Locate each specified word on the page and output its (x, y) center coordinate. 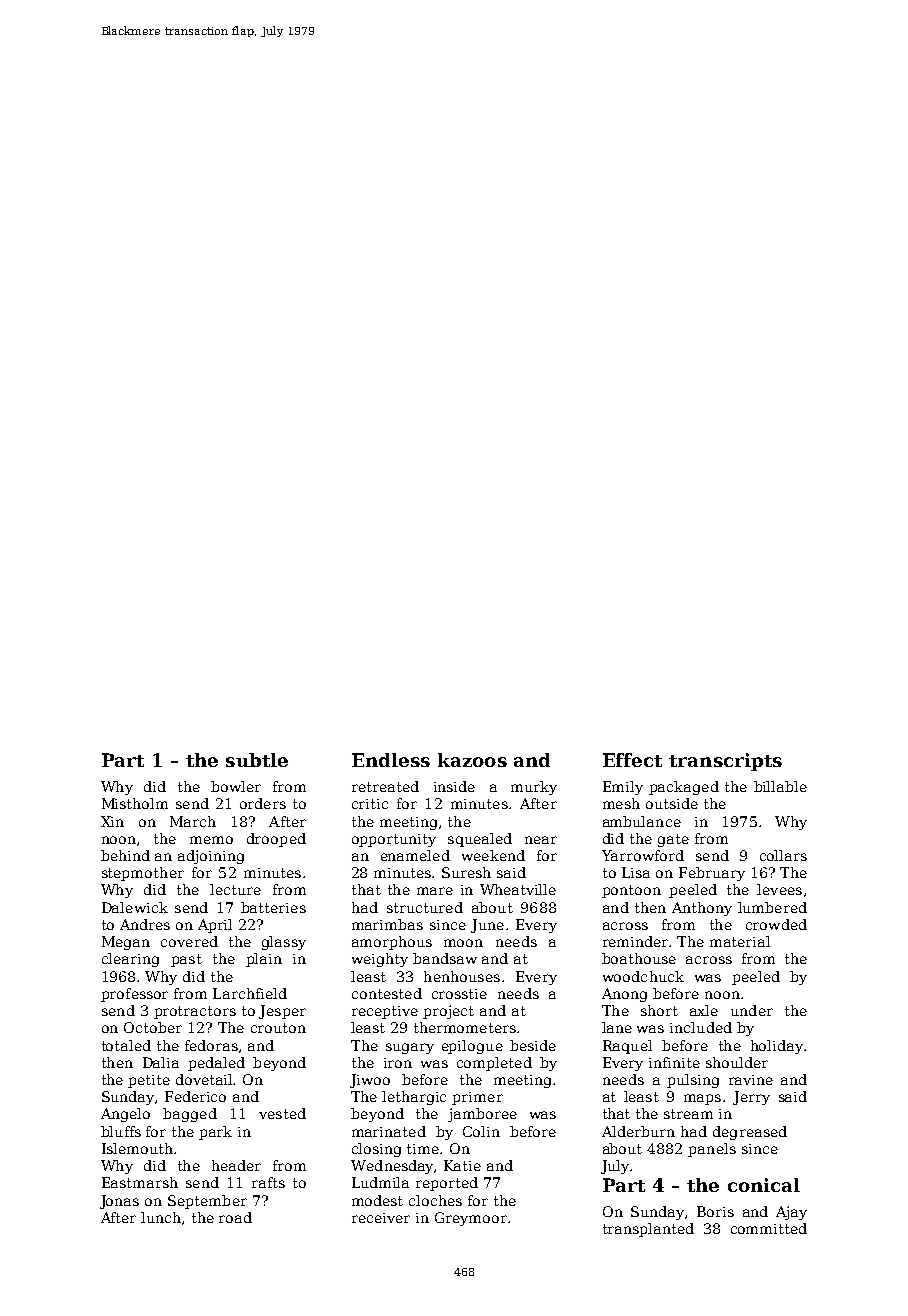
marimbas (387, 924)
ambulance (642, 821)
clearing (130, 960)
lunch (161, 1217)
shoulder (737, 1062)
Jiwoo (370, 1081)
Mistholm (135, 803)
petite (149, 1081)
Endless (391, 760)
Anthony (702, 909)
